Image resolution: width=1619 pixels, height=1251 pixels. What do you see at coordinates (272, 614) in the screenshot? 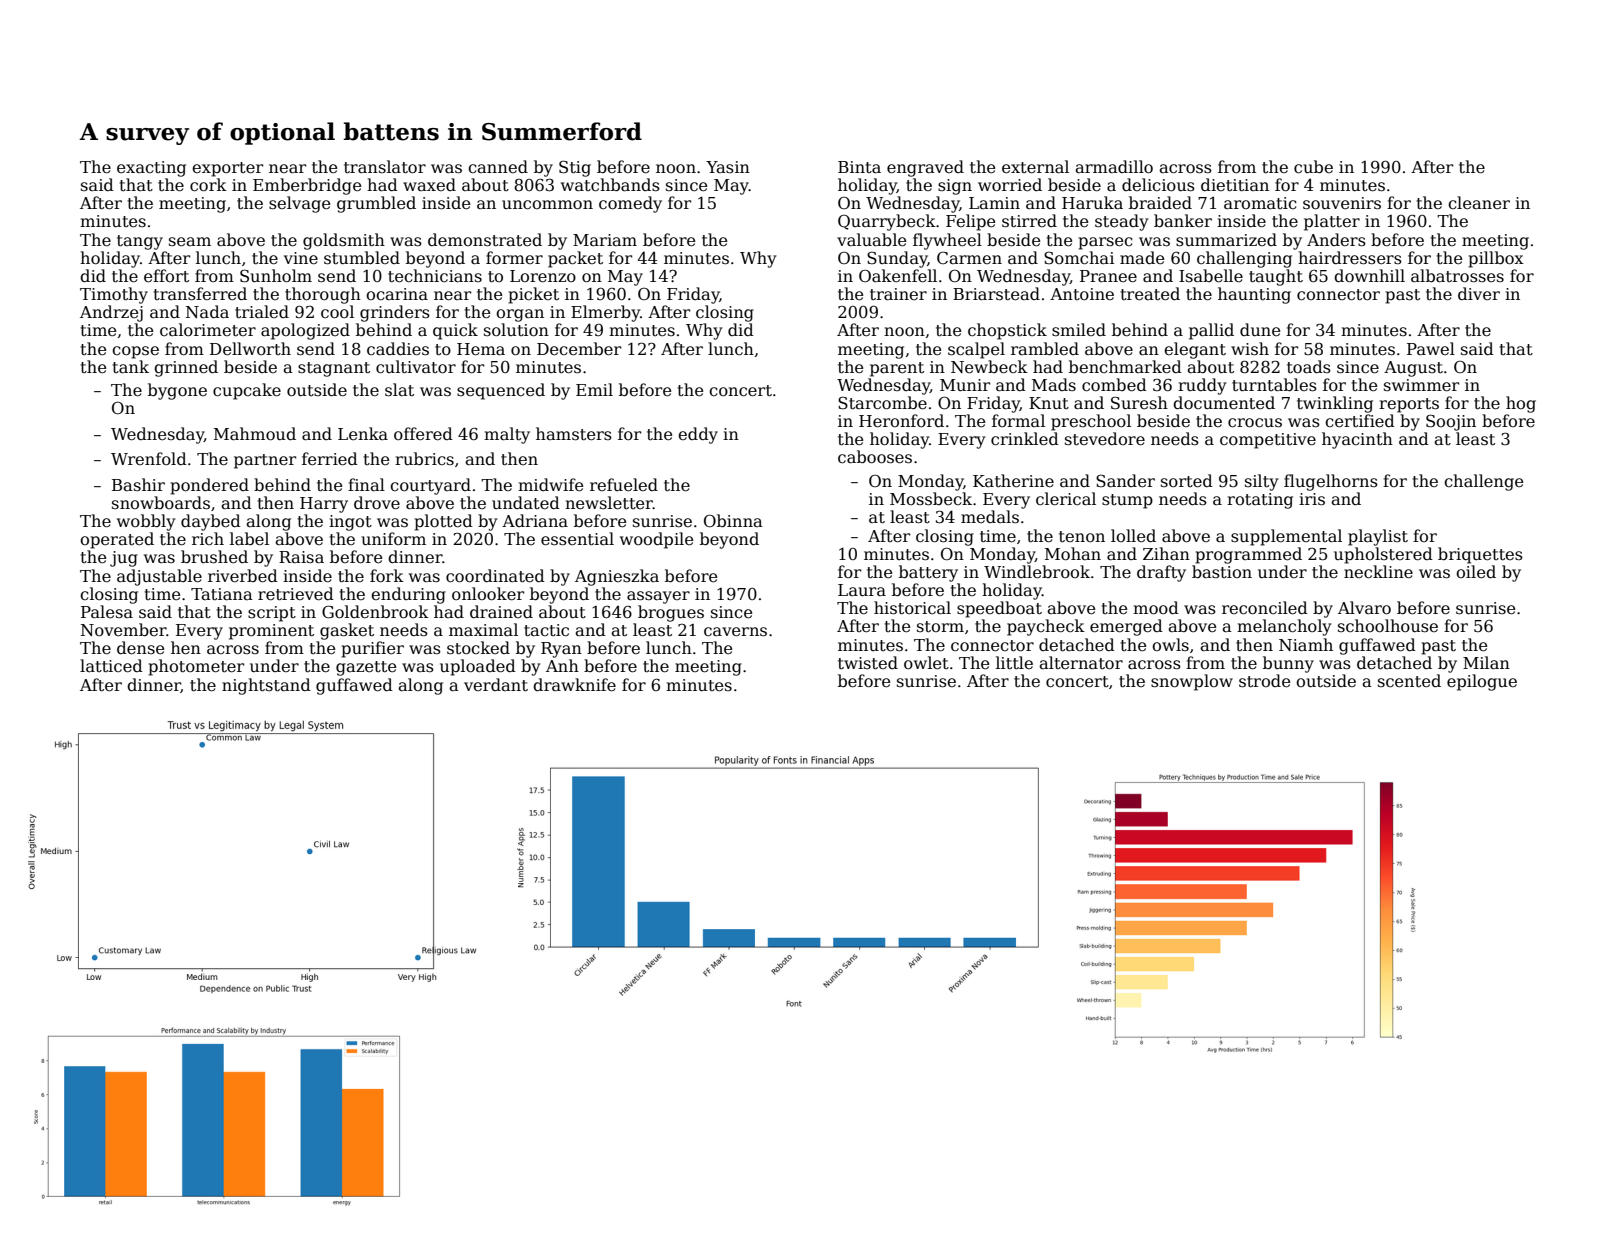
I see `script` at bounding box center [272, 614].
